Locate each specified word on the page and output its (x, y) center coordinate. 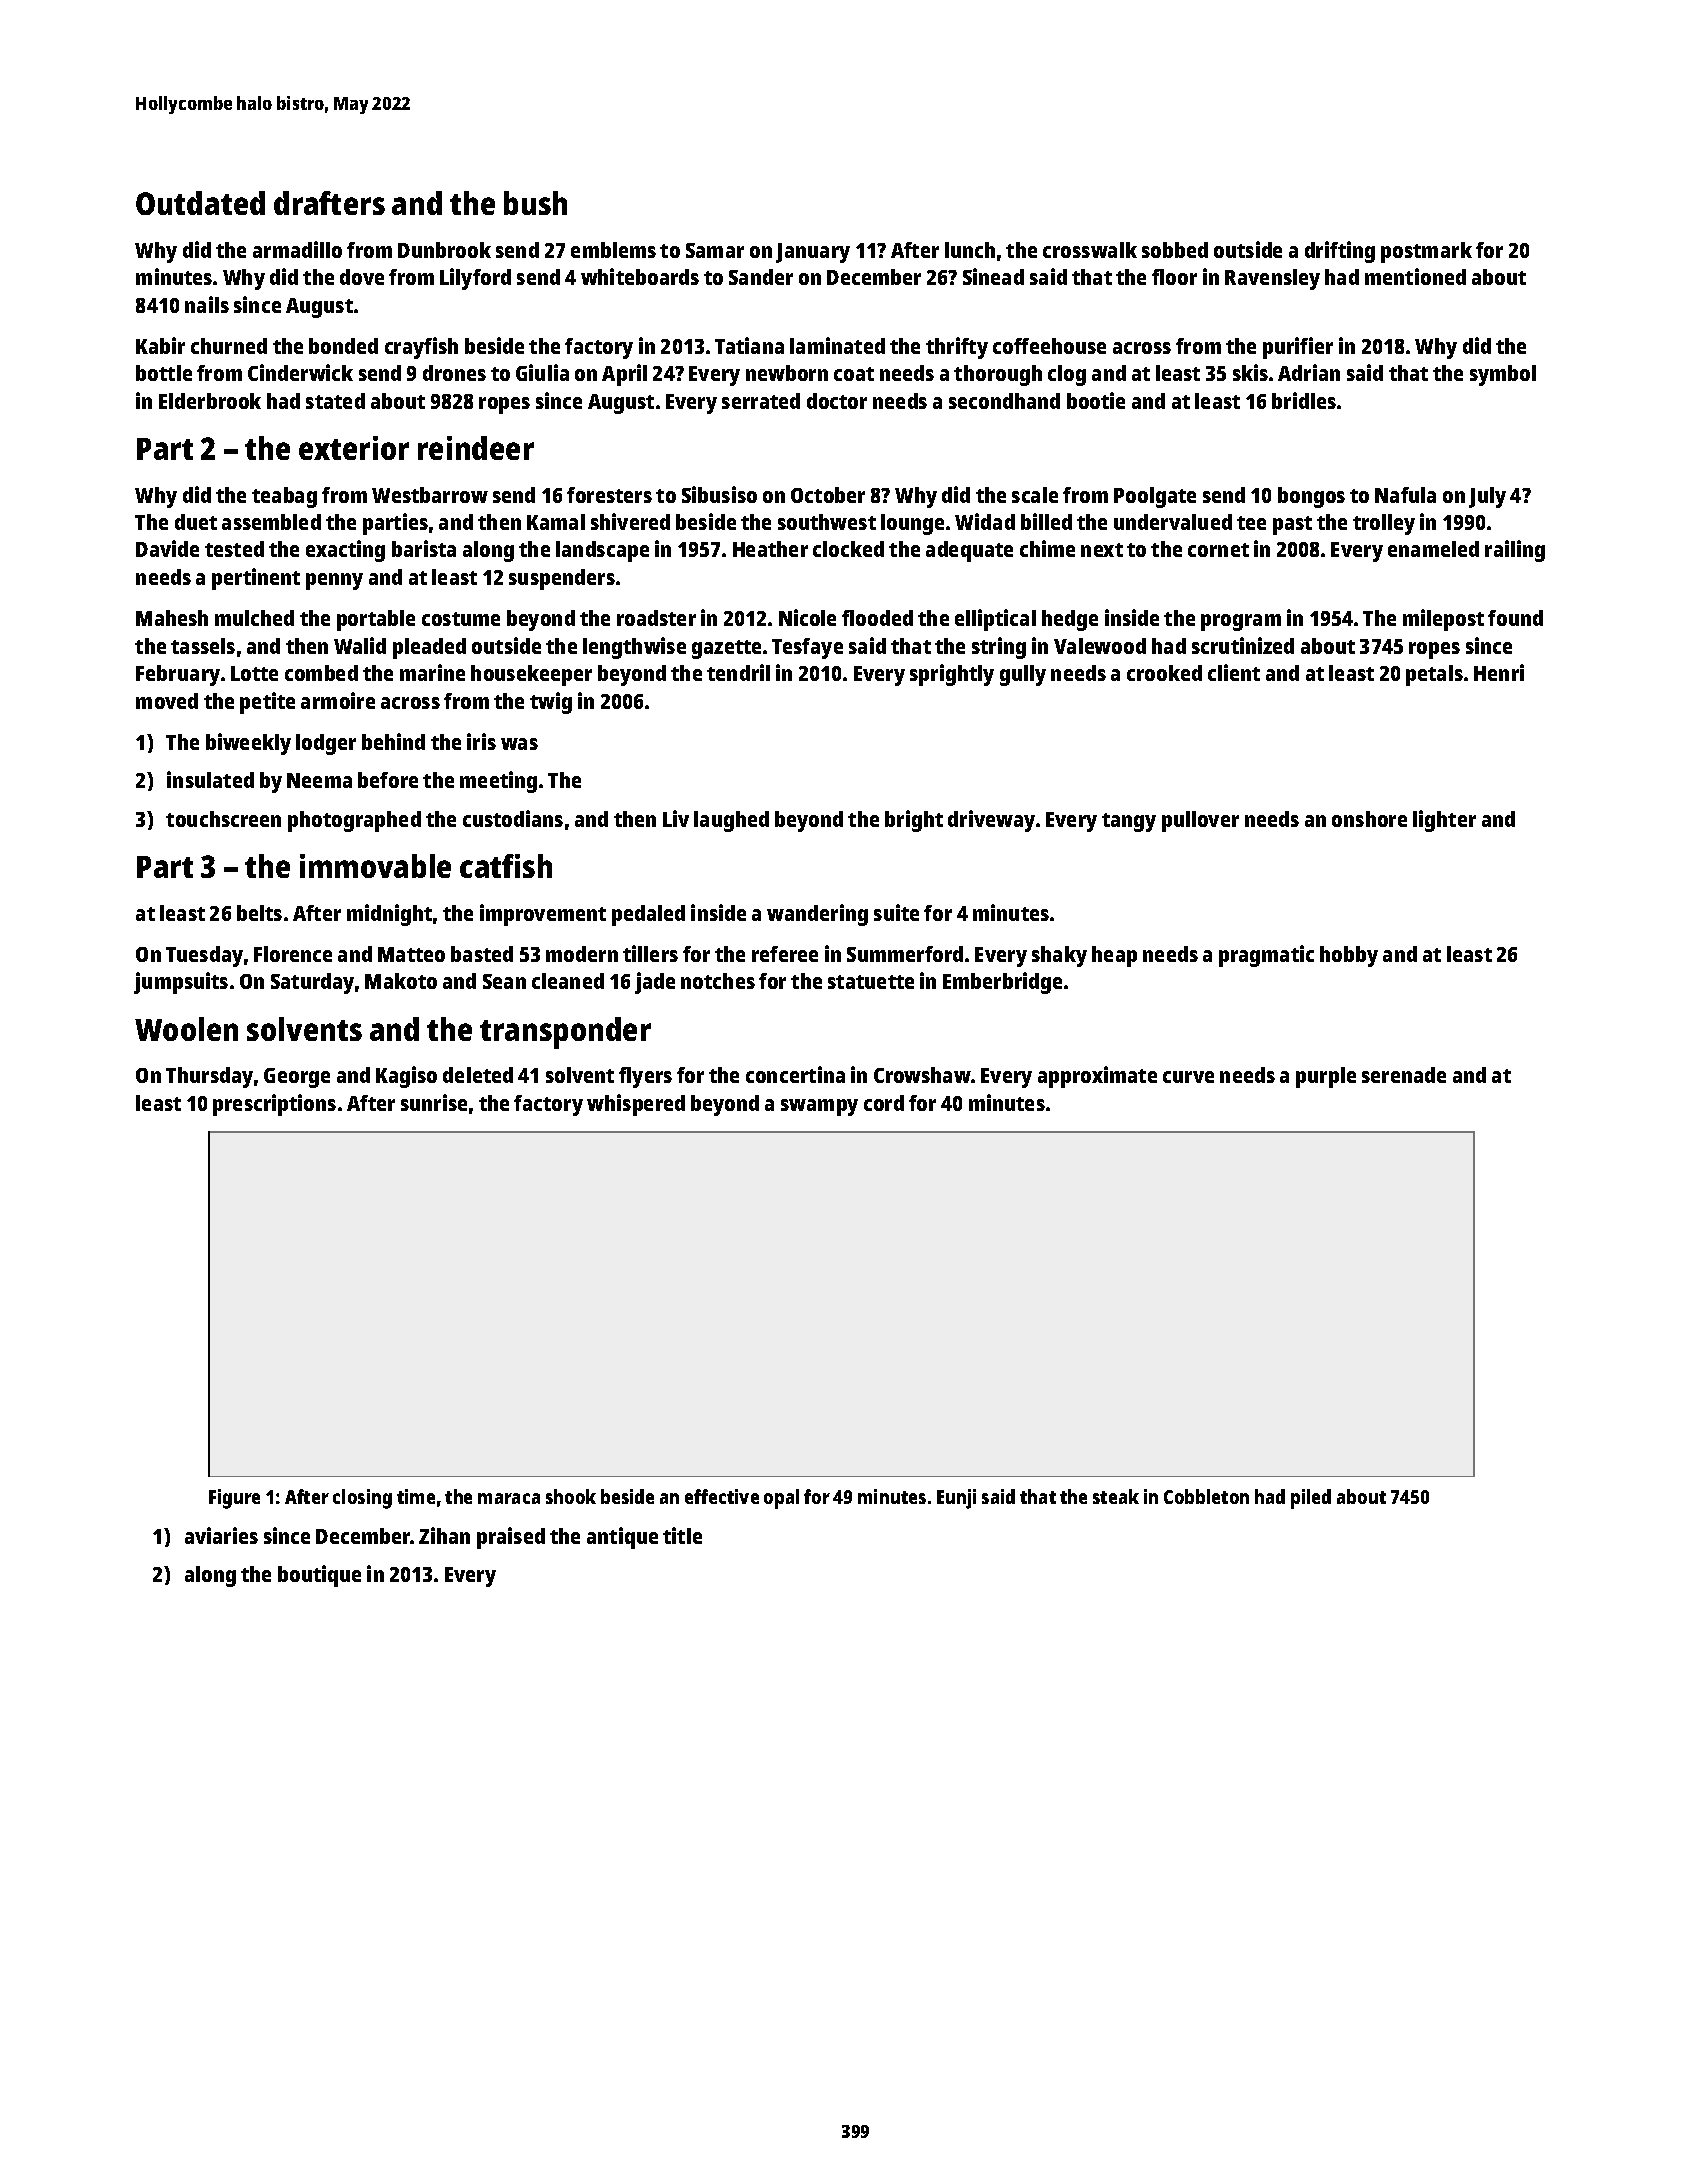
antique (622, 1538)
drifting (1340, 252)
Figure (234, 1499)
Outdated (200, 203)
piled (1311, 1499)
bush (535, 203)
